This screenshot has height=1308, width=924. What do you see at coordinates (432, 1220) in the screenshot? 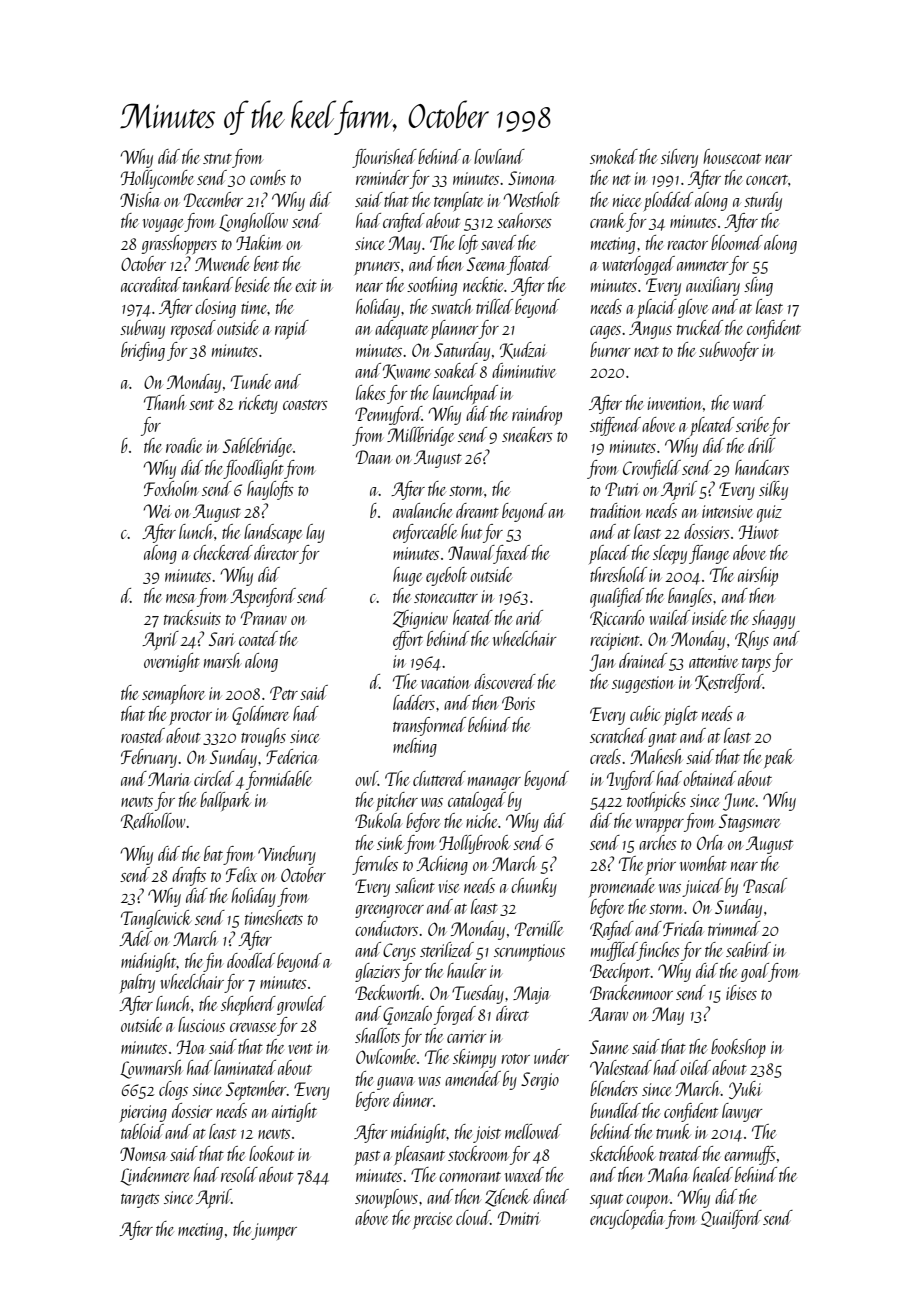
I see `precise` at bounding box center [432, 1220].
